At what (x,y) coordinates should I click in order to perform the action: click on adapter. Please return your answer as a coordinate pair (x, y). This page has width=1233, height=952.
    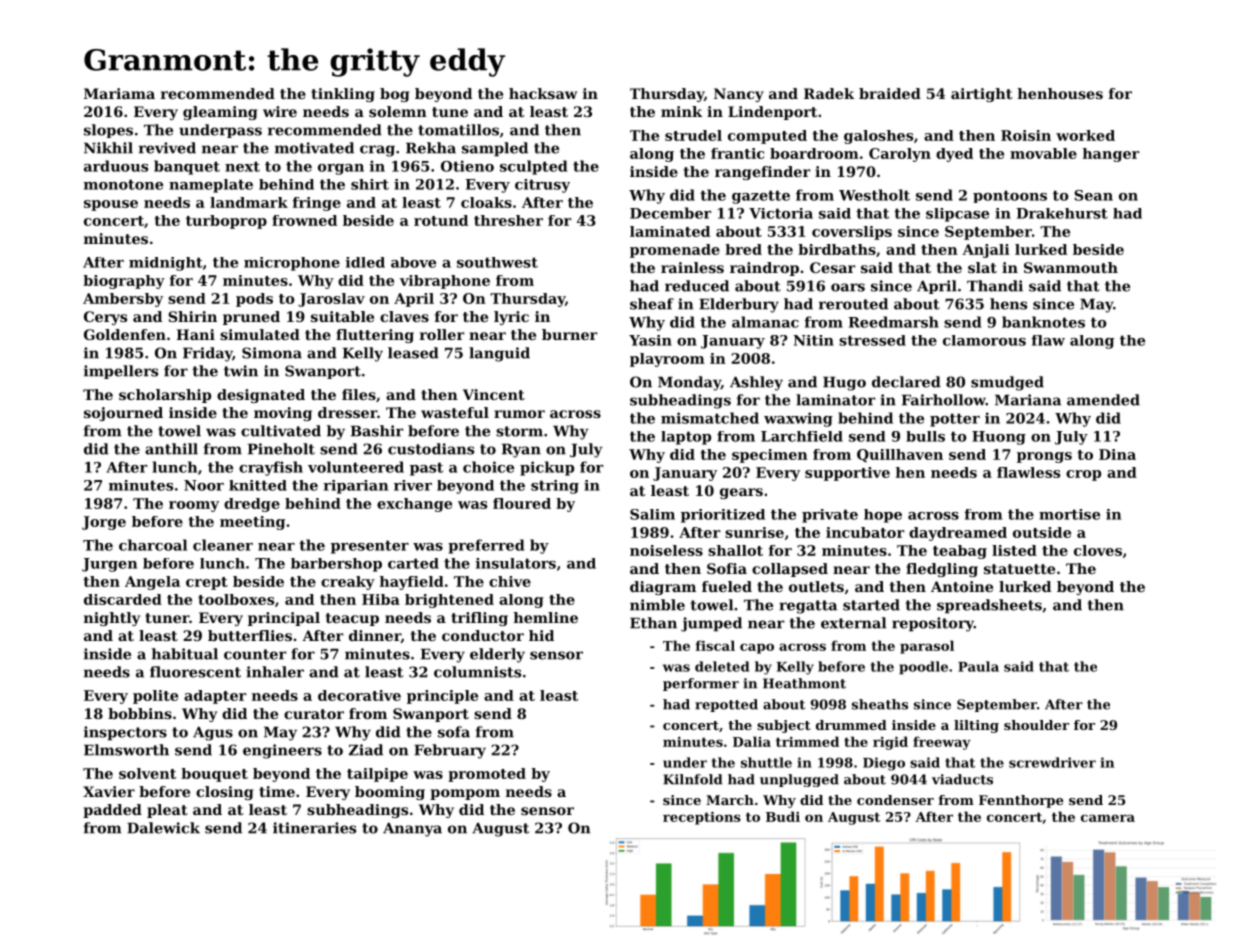
    Looking at the image, I should click on (215, 697).
